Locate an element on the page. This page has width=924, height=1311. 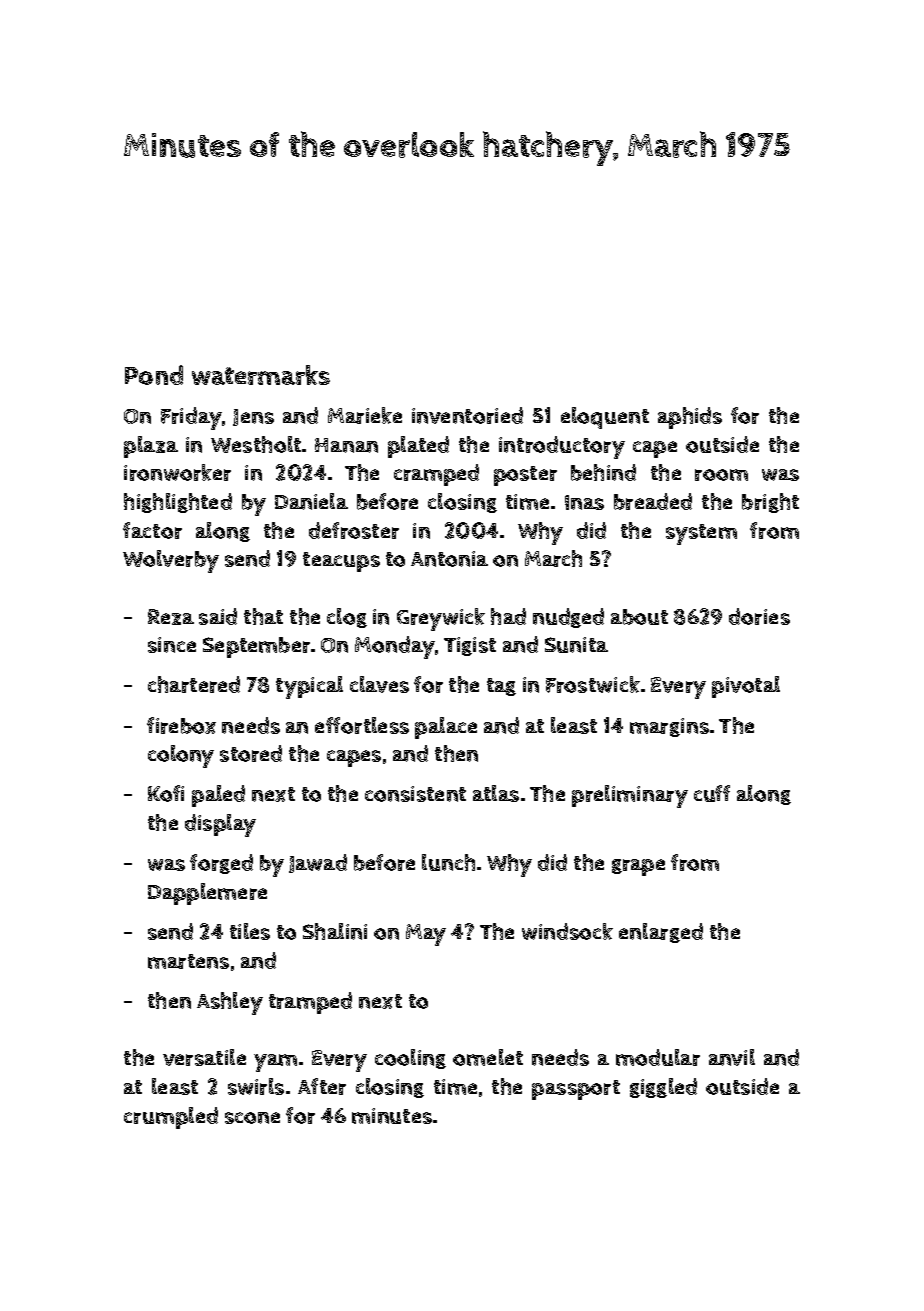
grape is located at coordinates (638, 867).
